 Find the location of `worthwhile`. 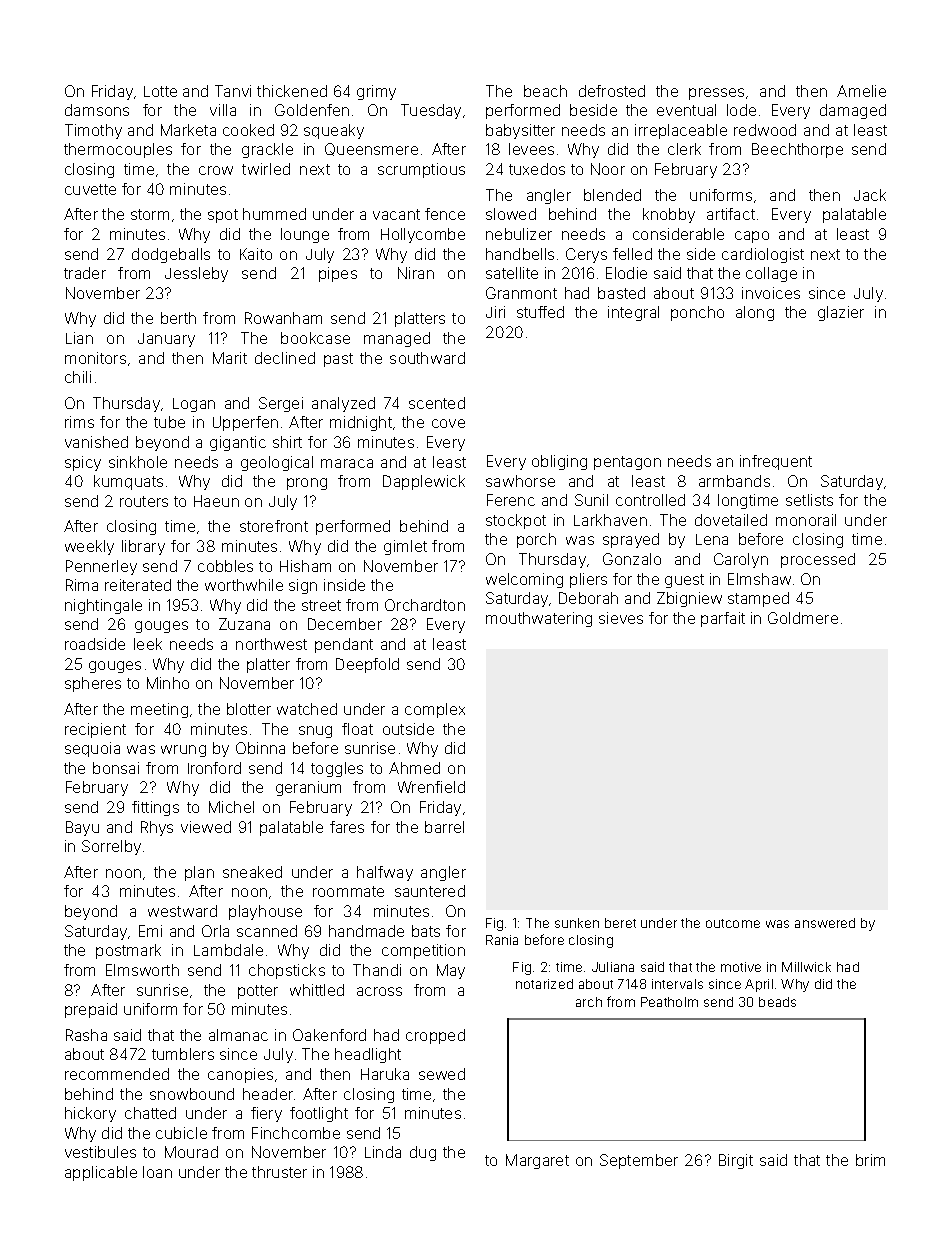

worthwhile is located at coordinates (244, 585).
